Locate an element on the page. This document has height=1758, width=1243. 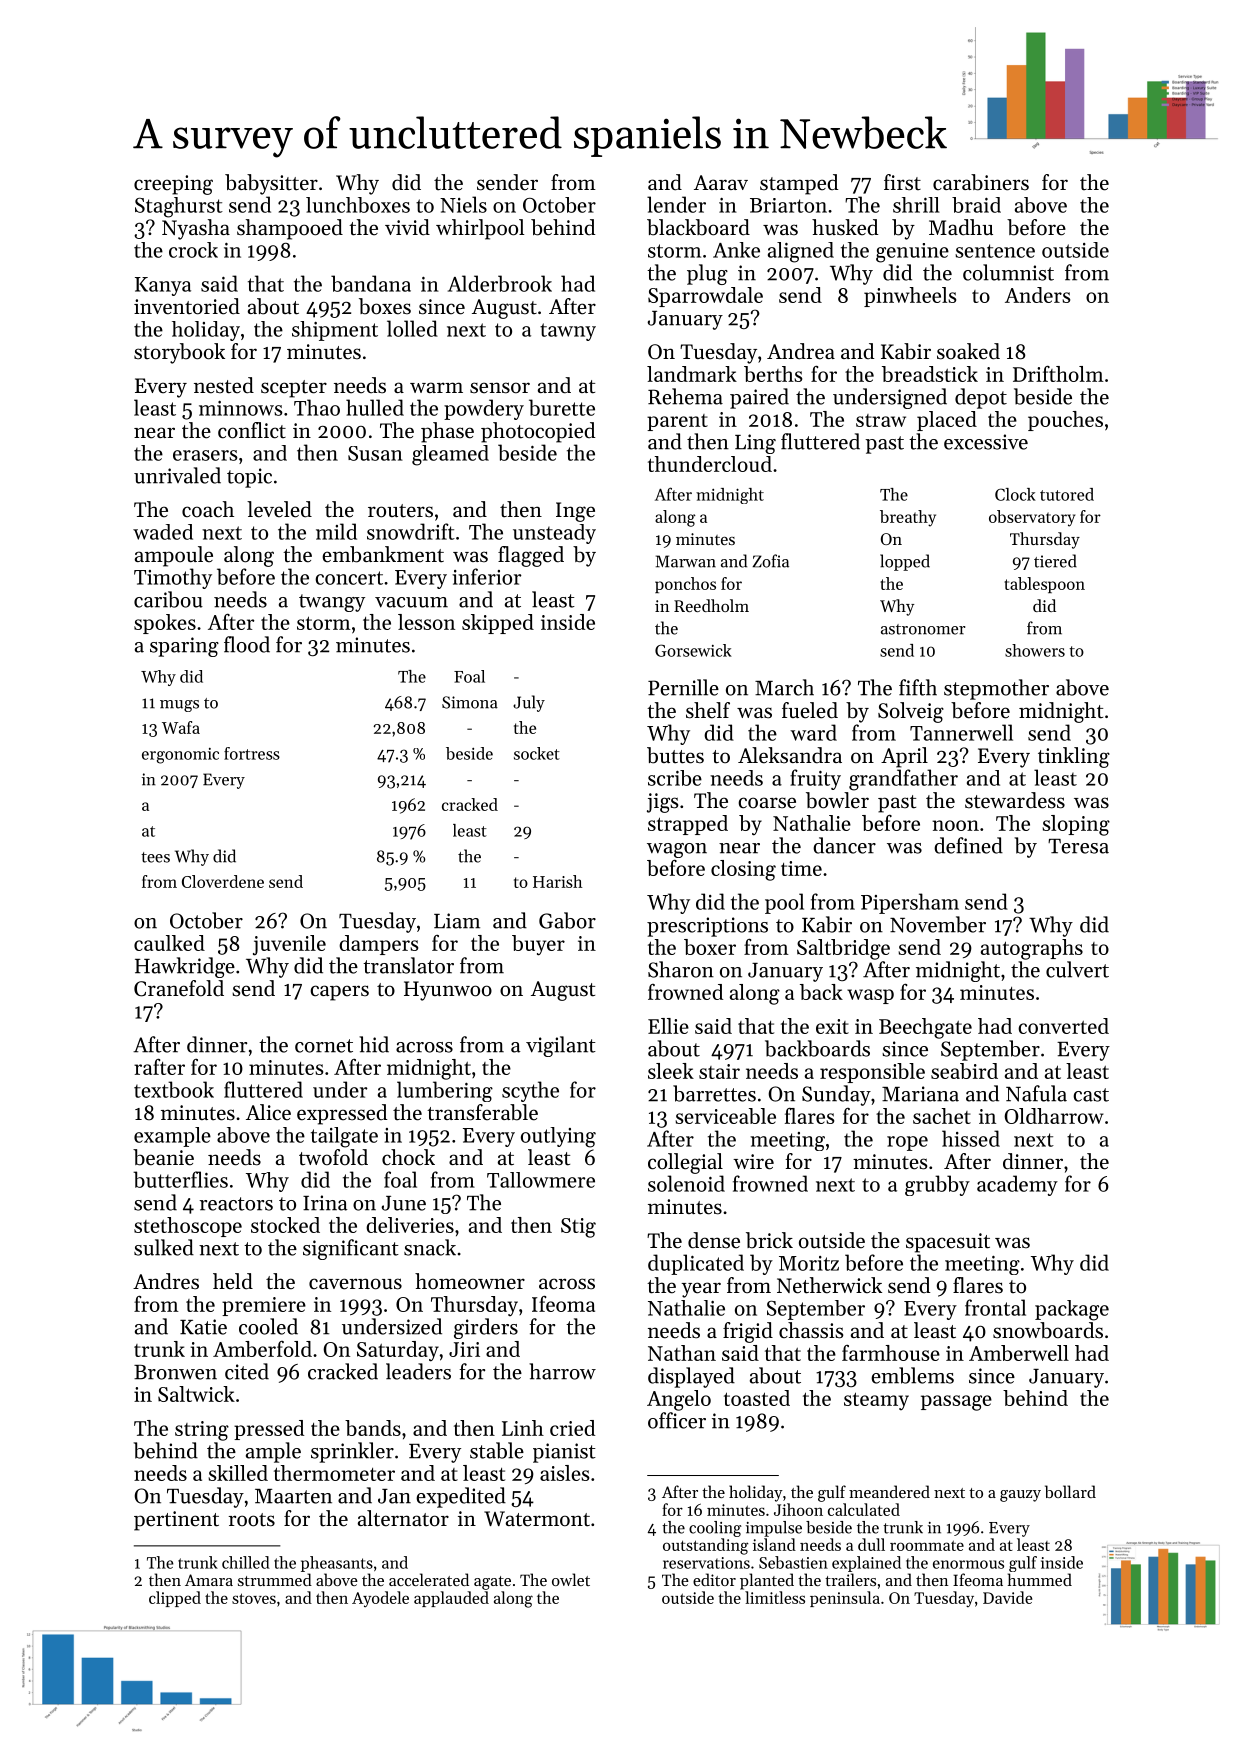
flood is located at coordinates (247, 644).
